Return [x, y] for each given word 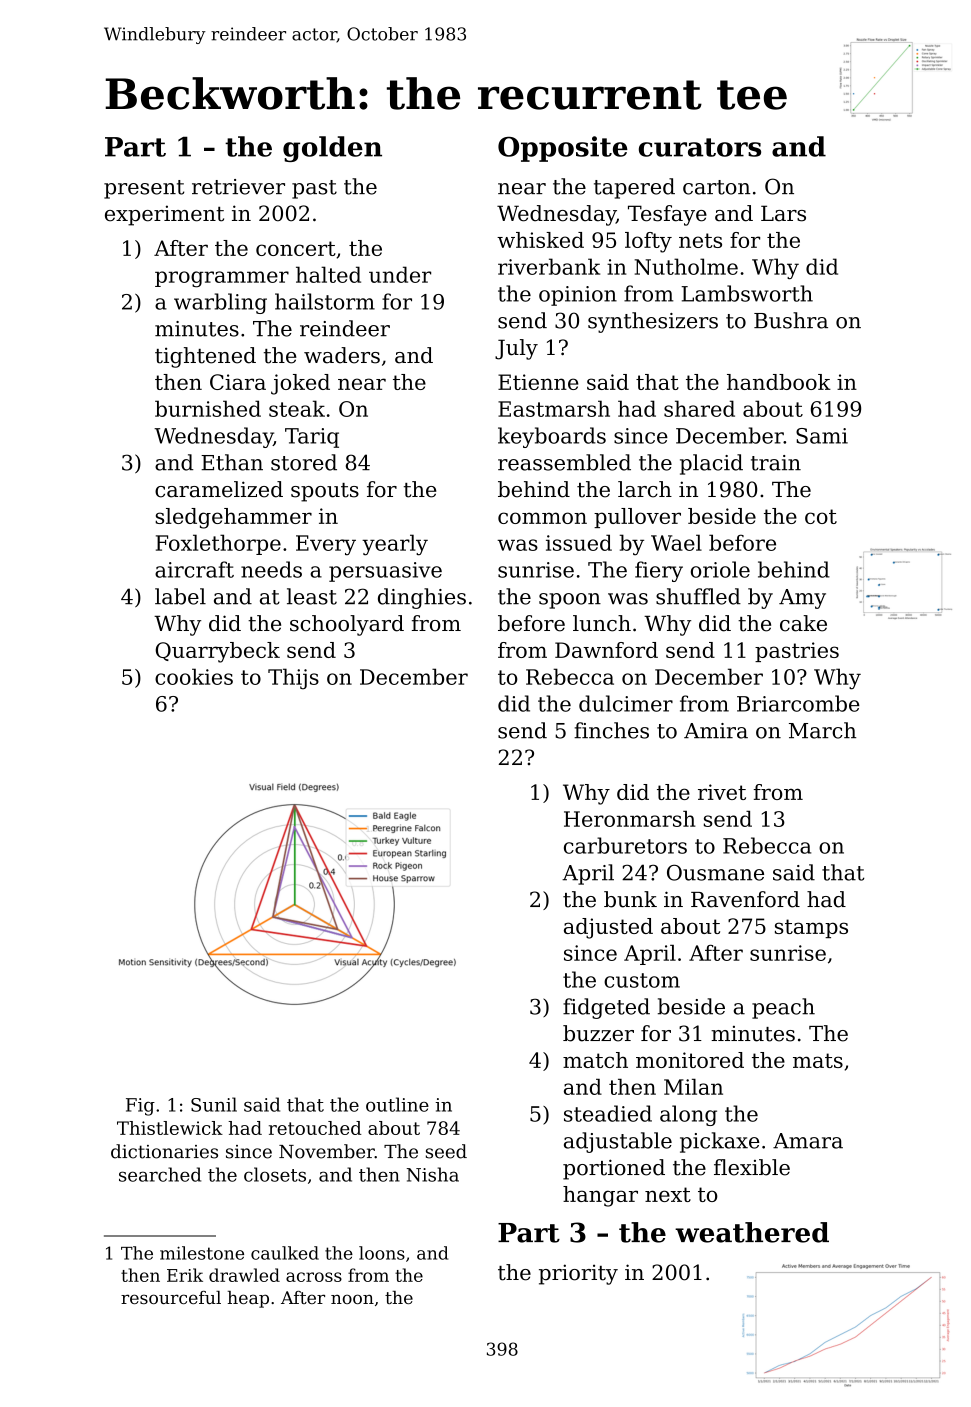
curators [700, 147]
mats [818, 1060]
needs [271, 569]
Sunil [214, 1104]
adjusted [608, 928]
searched [160, 1174]
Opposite [563, 149]
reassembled [564, 462]
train [776, 463]
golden [332, 149]
